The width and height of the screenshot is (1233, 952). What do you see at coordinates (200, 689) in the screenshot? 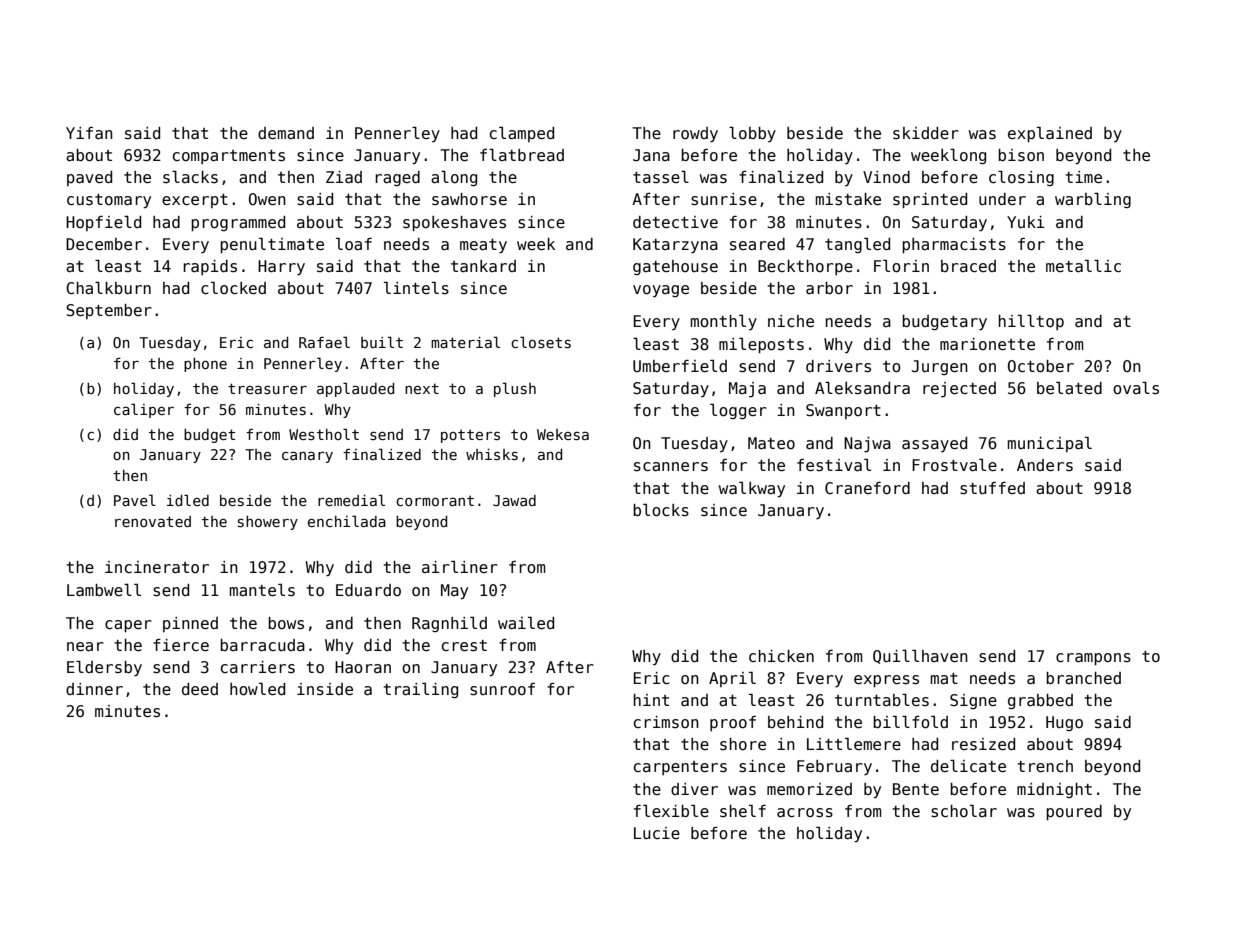
I see `deed` at bounding box center [200, 689].
